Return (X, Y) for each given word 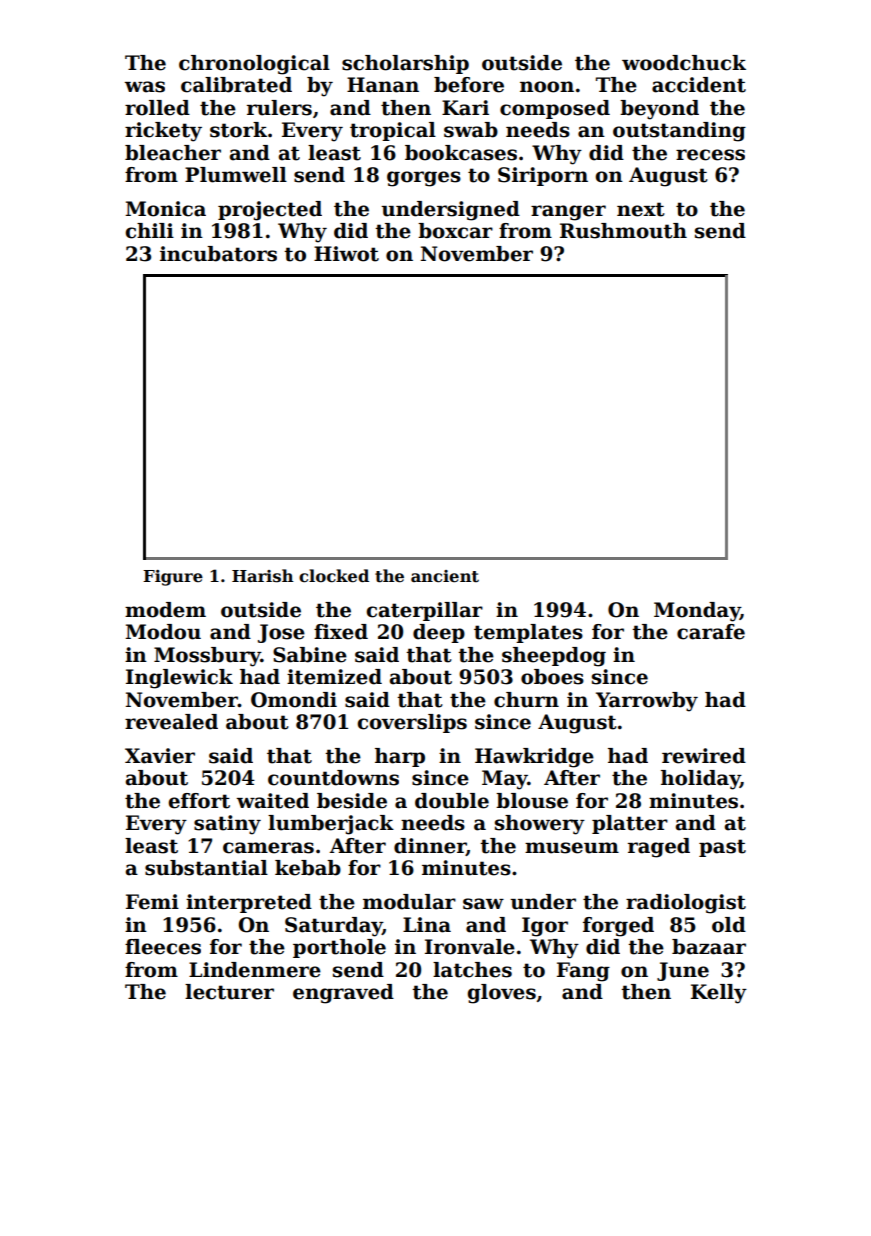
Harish (263, 576)
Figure (173, 578)
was (144, 87)
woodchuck (684, 63)
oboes (552, 677)
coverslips (412, 723)
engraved (343, 994)
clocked (334, 576)
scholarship (405, 64)
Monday (697, 612)
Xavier (160, 756)
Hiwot (346, 254)
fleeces (163, 947)
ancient (445, 576)
